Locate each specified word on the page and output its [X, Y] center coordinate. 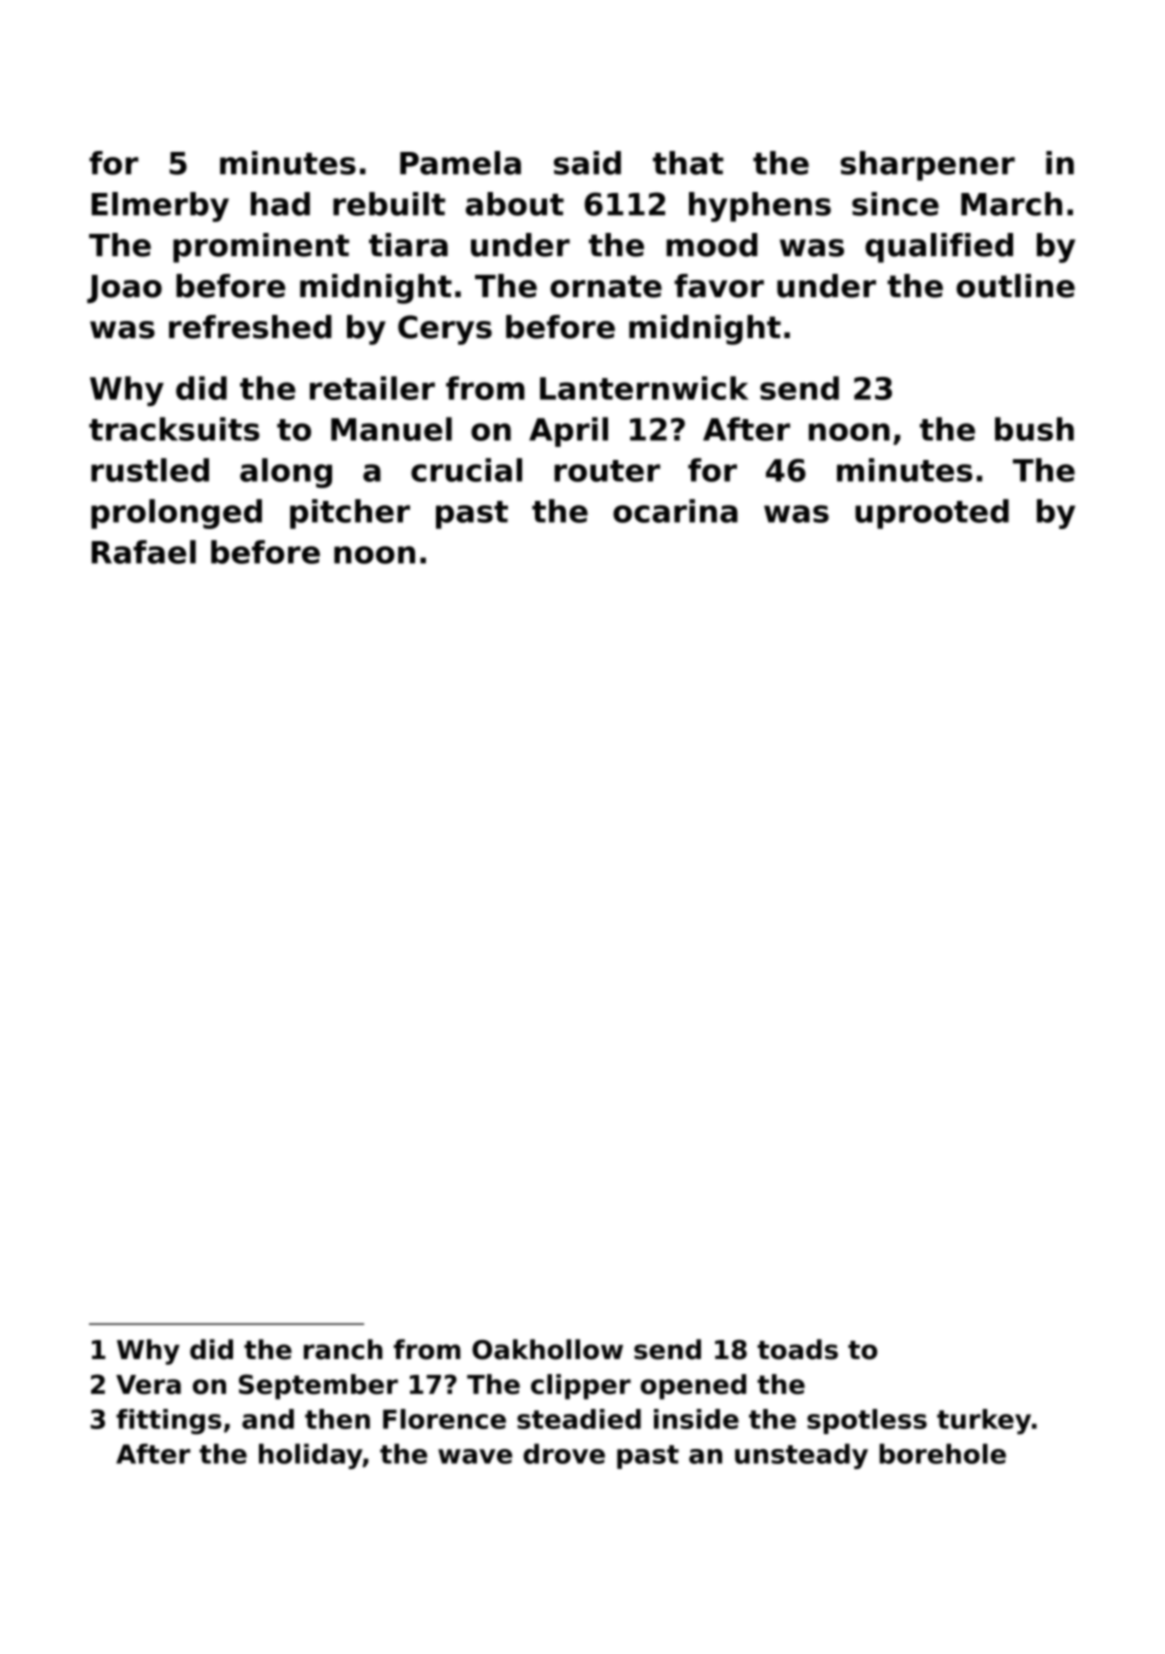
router [607, 471]
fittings [168, 1422]
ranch [343, 1349]
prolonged [176, 514]
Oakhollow [547, 1349]
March [1011, 204]
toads [797, 1349]
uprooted [932, 514]
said [587, 163]
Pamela [460, 163]
